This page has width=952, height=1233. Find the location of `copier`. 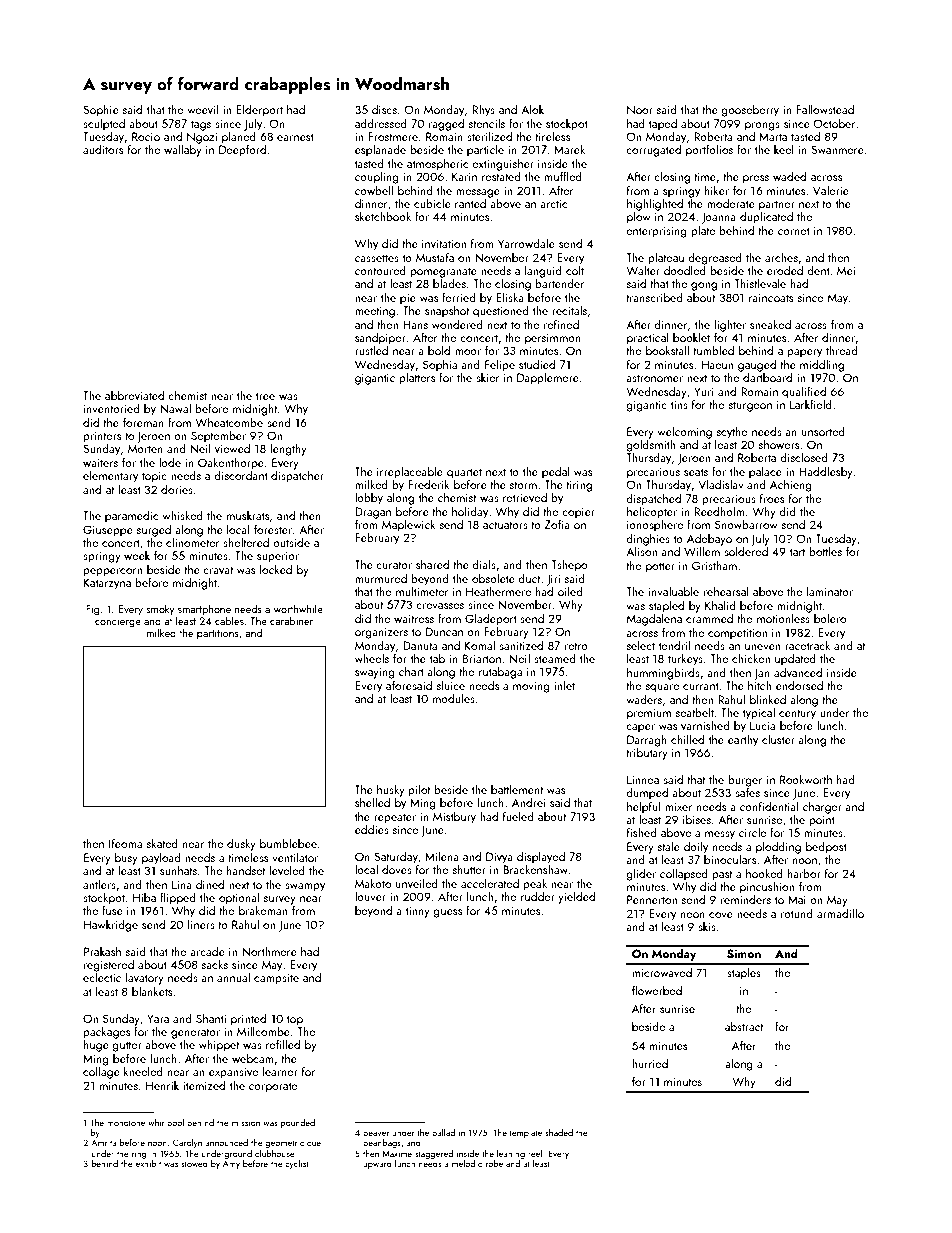

copier is located at coordinates (578, 513).
